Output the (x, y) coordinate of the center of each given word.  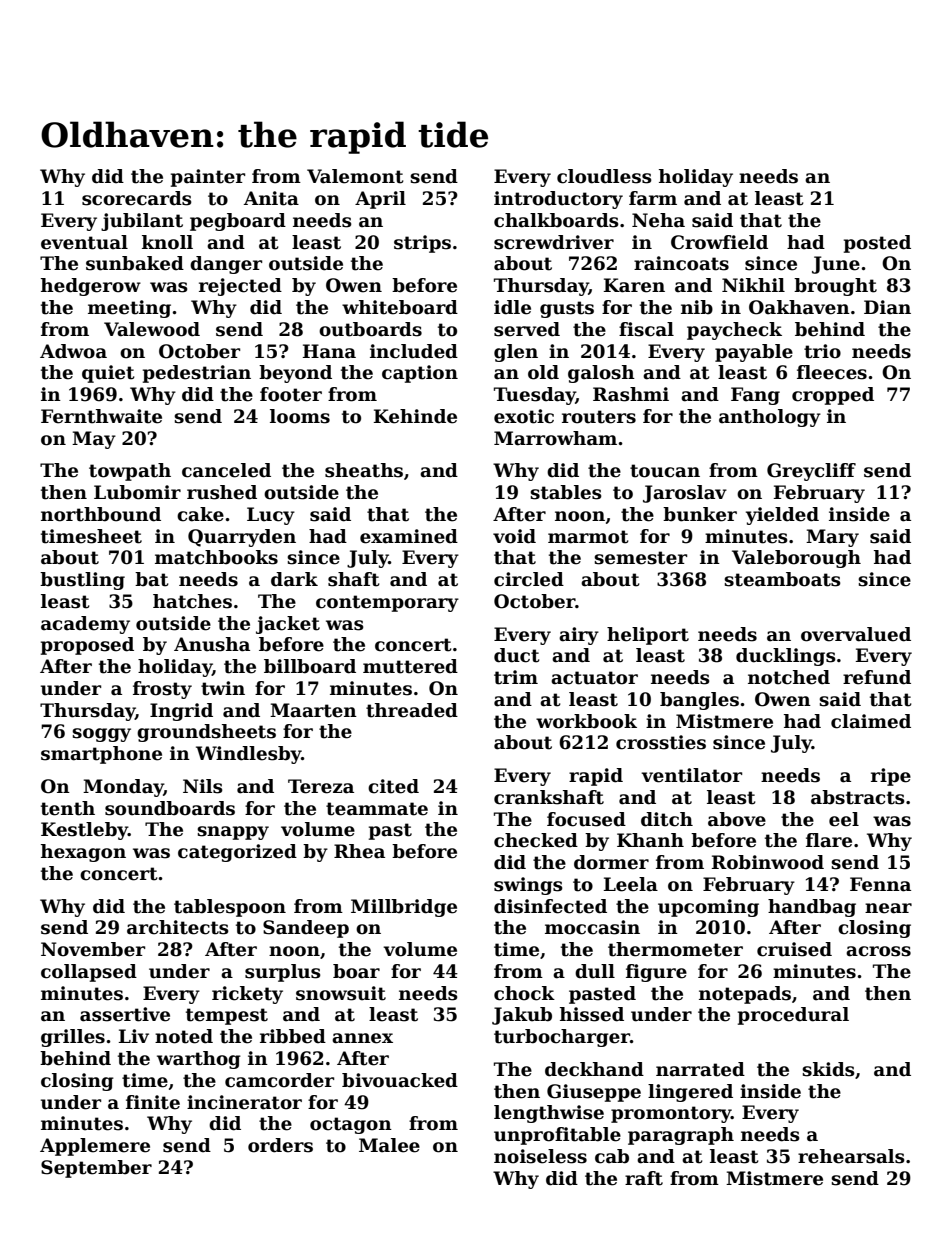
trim (516, 677)
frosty (162, 690)
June (836, 265)
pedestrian (197, 374)
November (93, 949)
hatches (192, 601)
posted (877, 244)
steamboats (782, 579)
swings (528, 886)
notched (789, 677)
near (888, 908)
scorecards (137, 198)
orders (280, 1145)
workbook (586, 721)
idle (512, 307)
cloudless (604, 176)
